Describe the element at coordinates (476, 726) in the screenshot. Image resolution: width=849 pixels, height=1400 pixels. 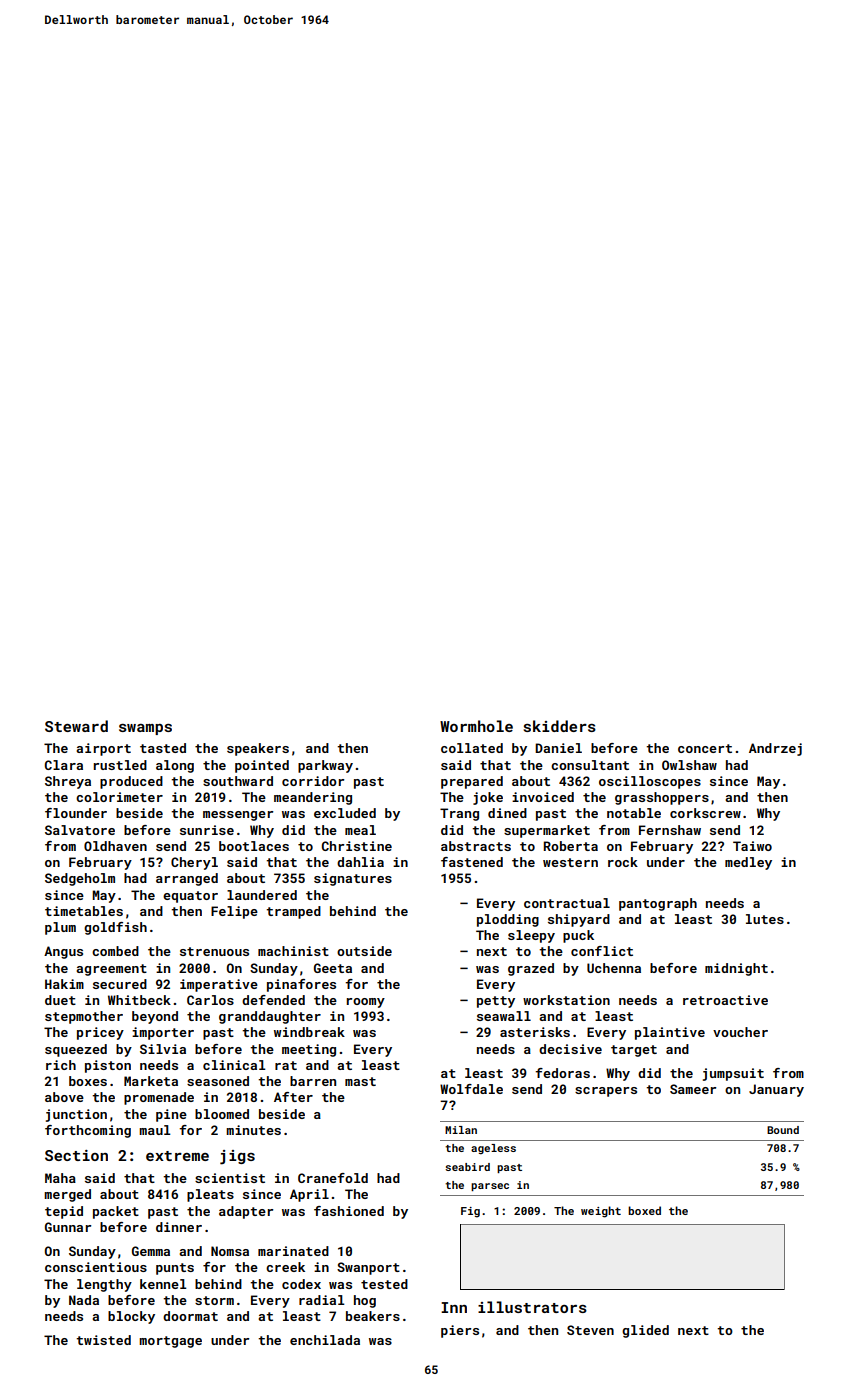
I see `Wormhole` at that location.
